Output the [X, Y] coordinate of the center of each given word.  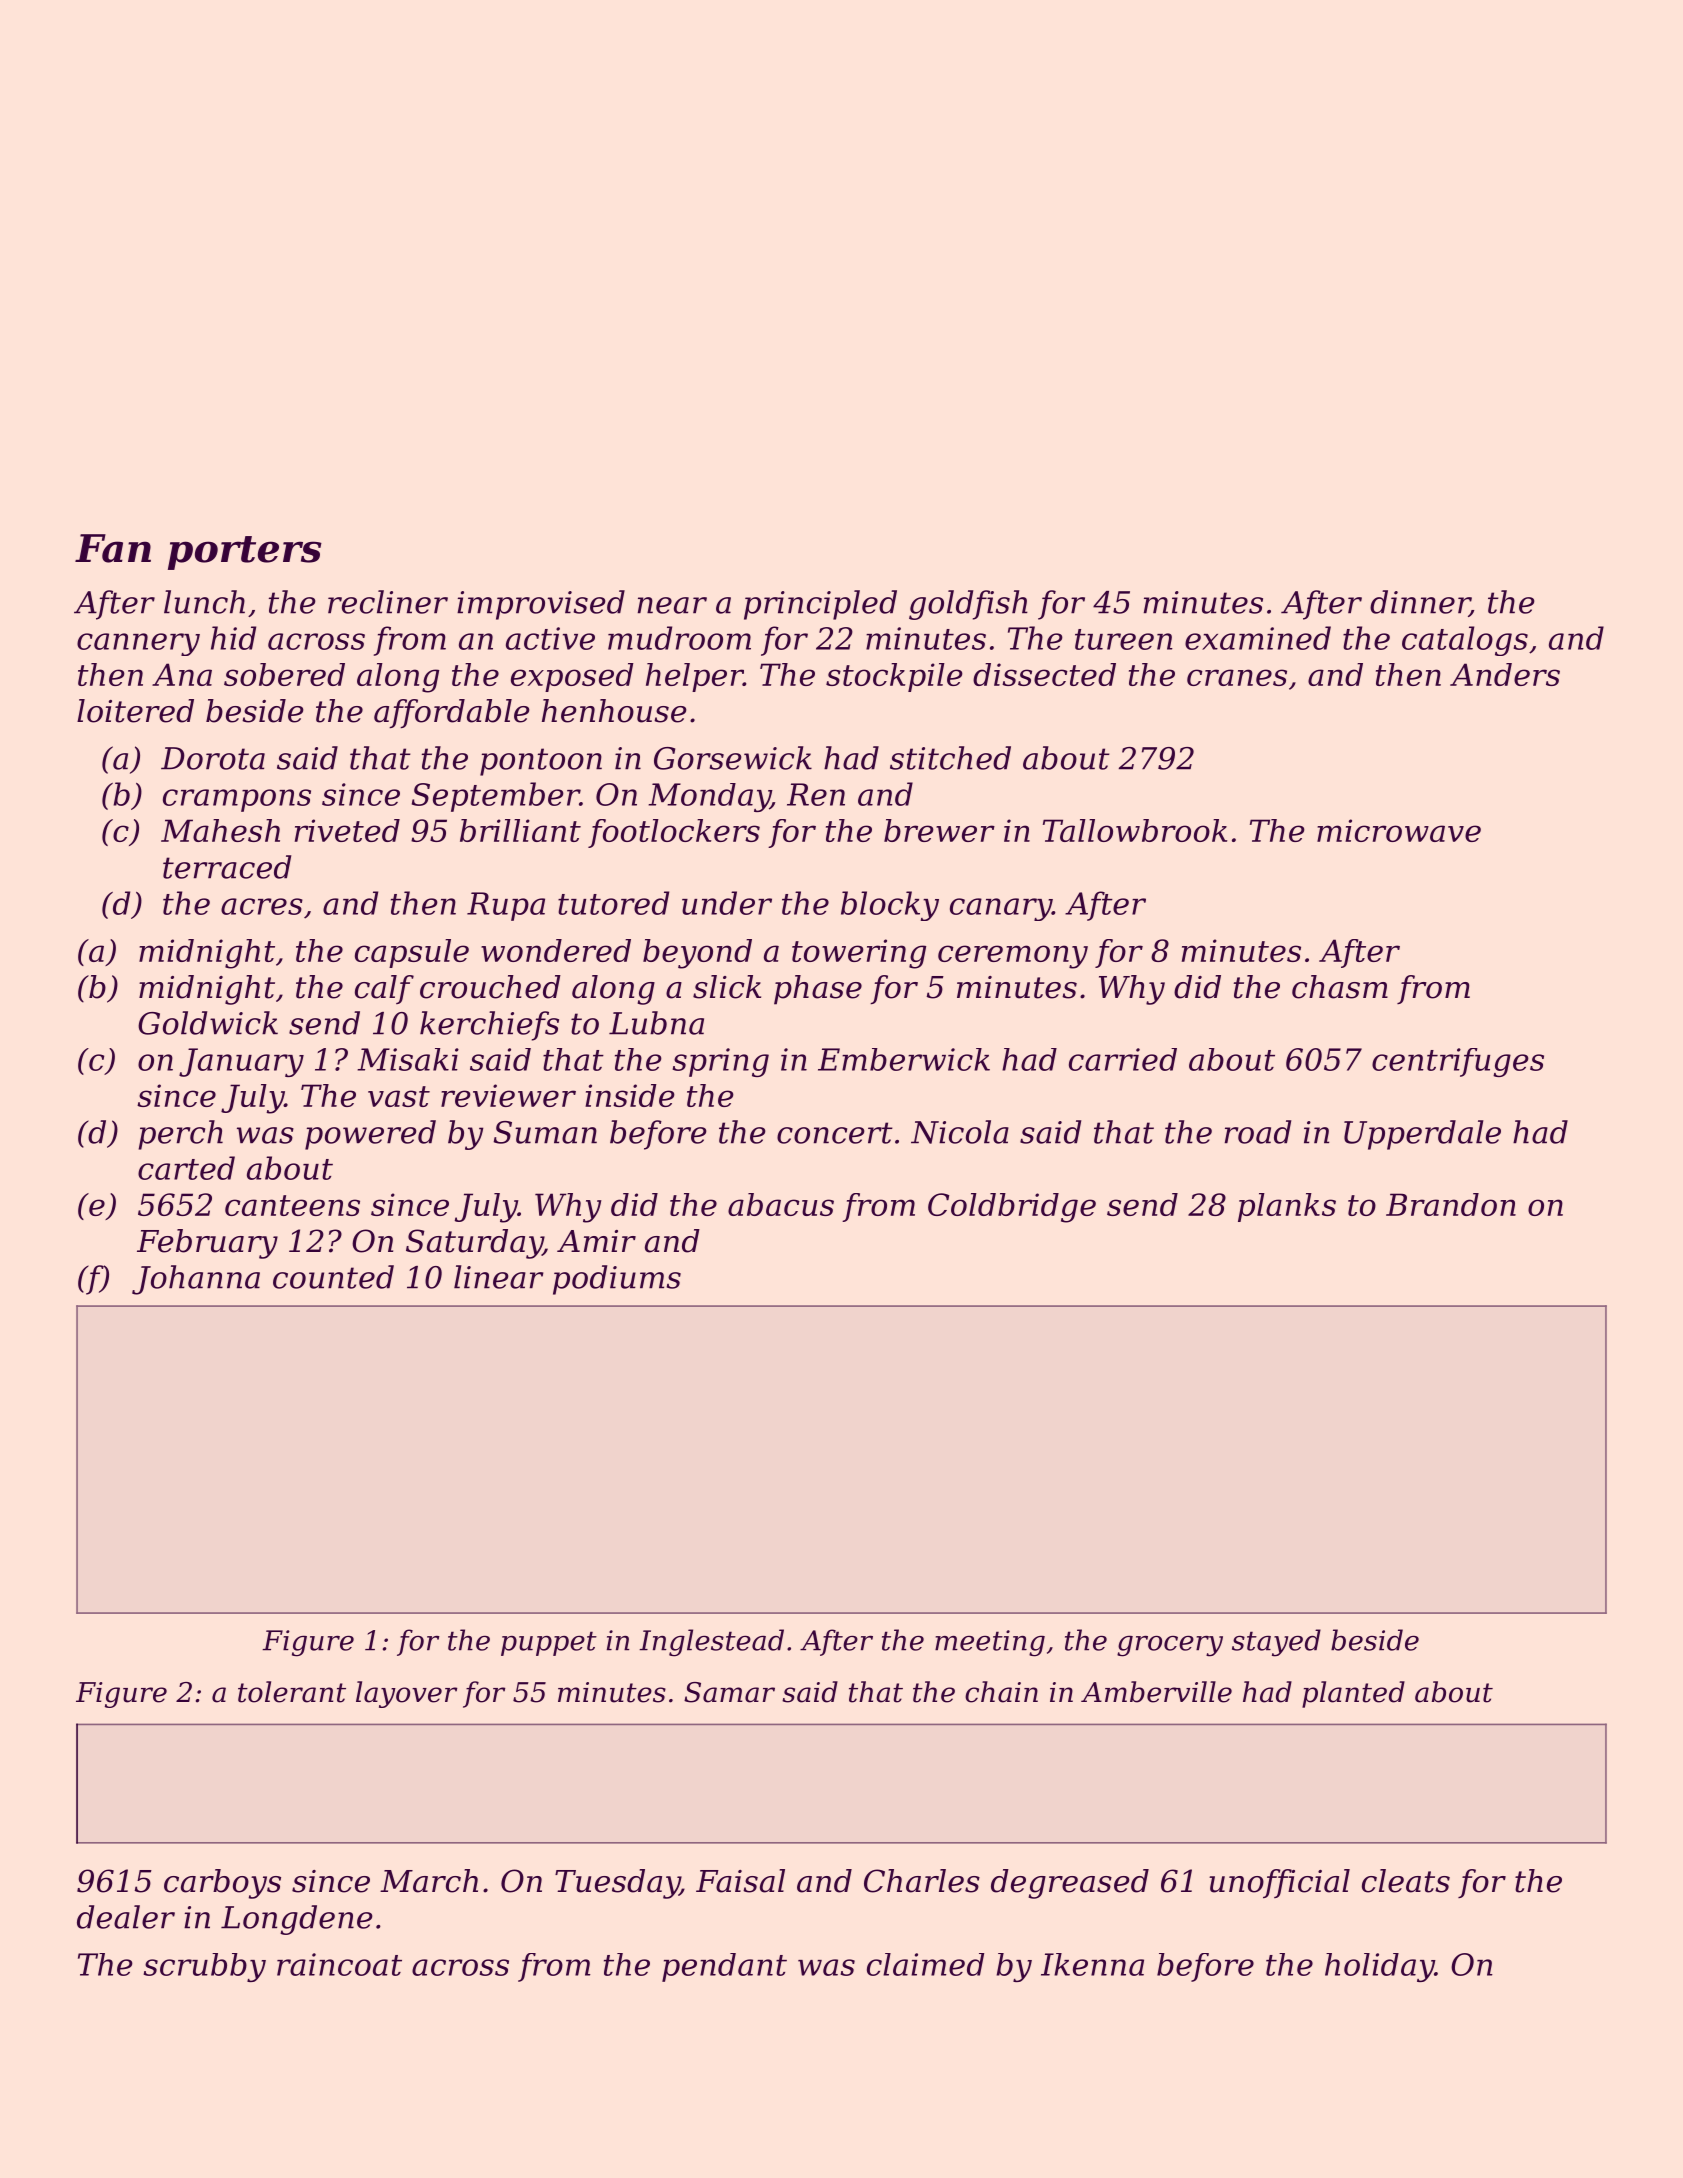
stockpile [894, 677]
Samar [729, 1692]
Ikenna [1092, 1964]
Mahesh [220, 830]
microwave [1399, 830]
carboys [222, 1884]
